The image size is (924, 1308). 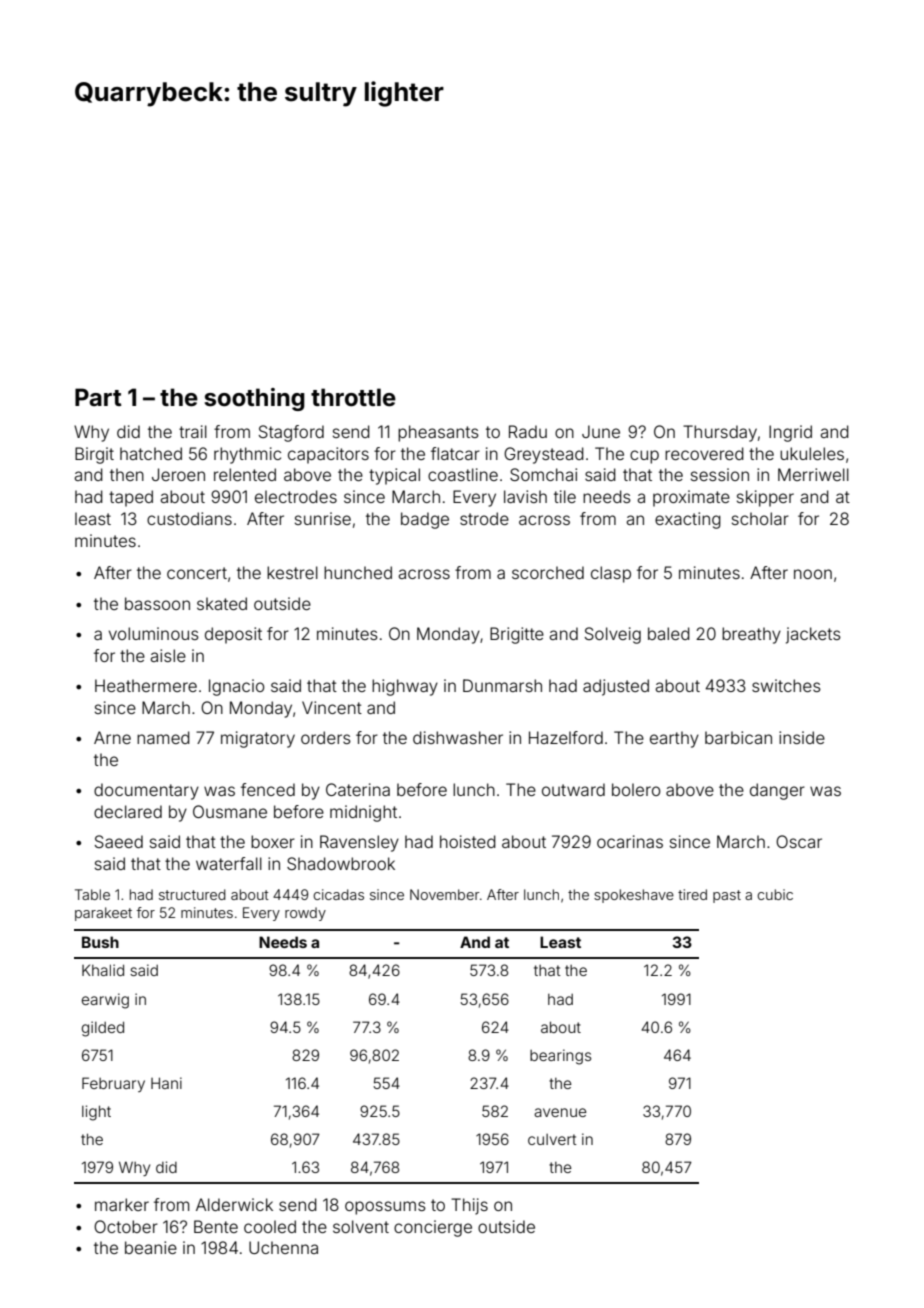 I want to click on adjusted, so click(x=616, y=687).
